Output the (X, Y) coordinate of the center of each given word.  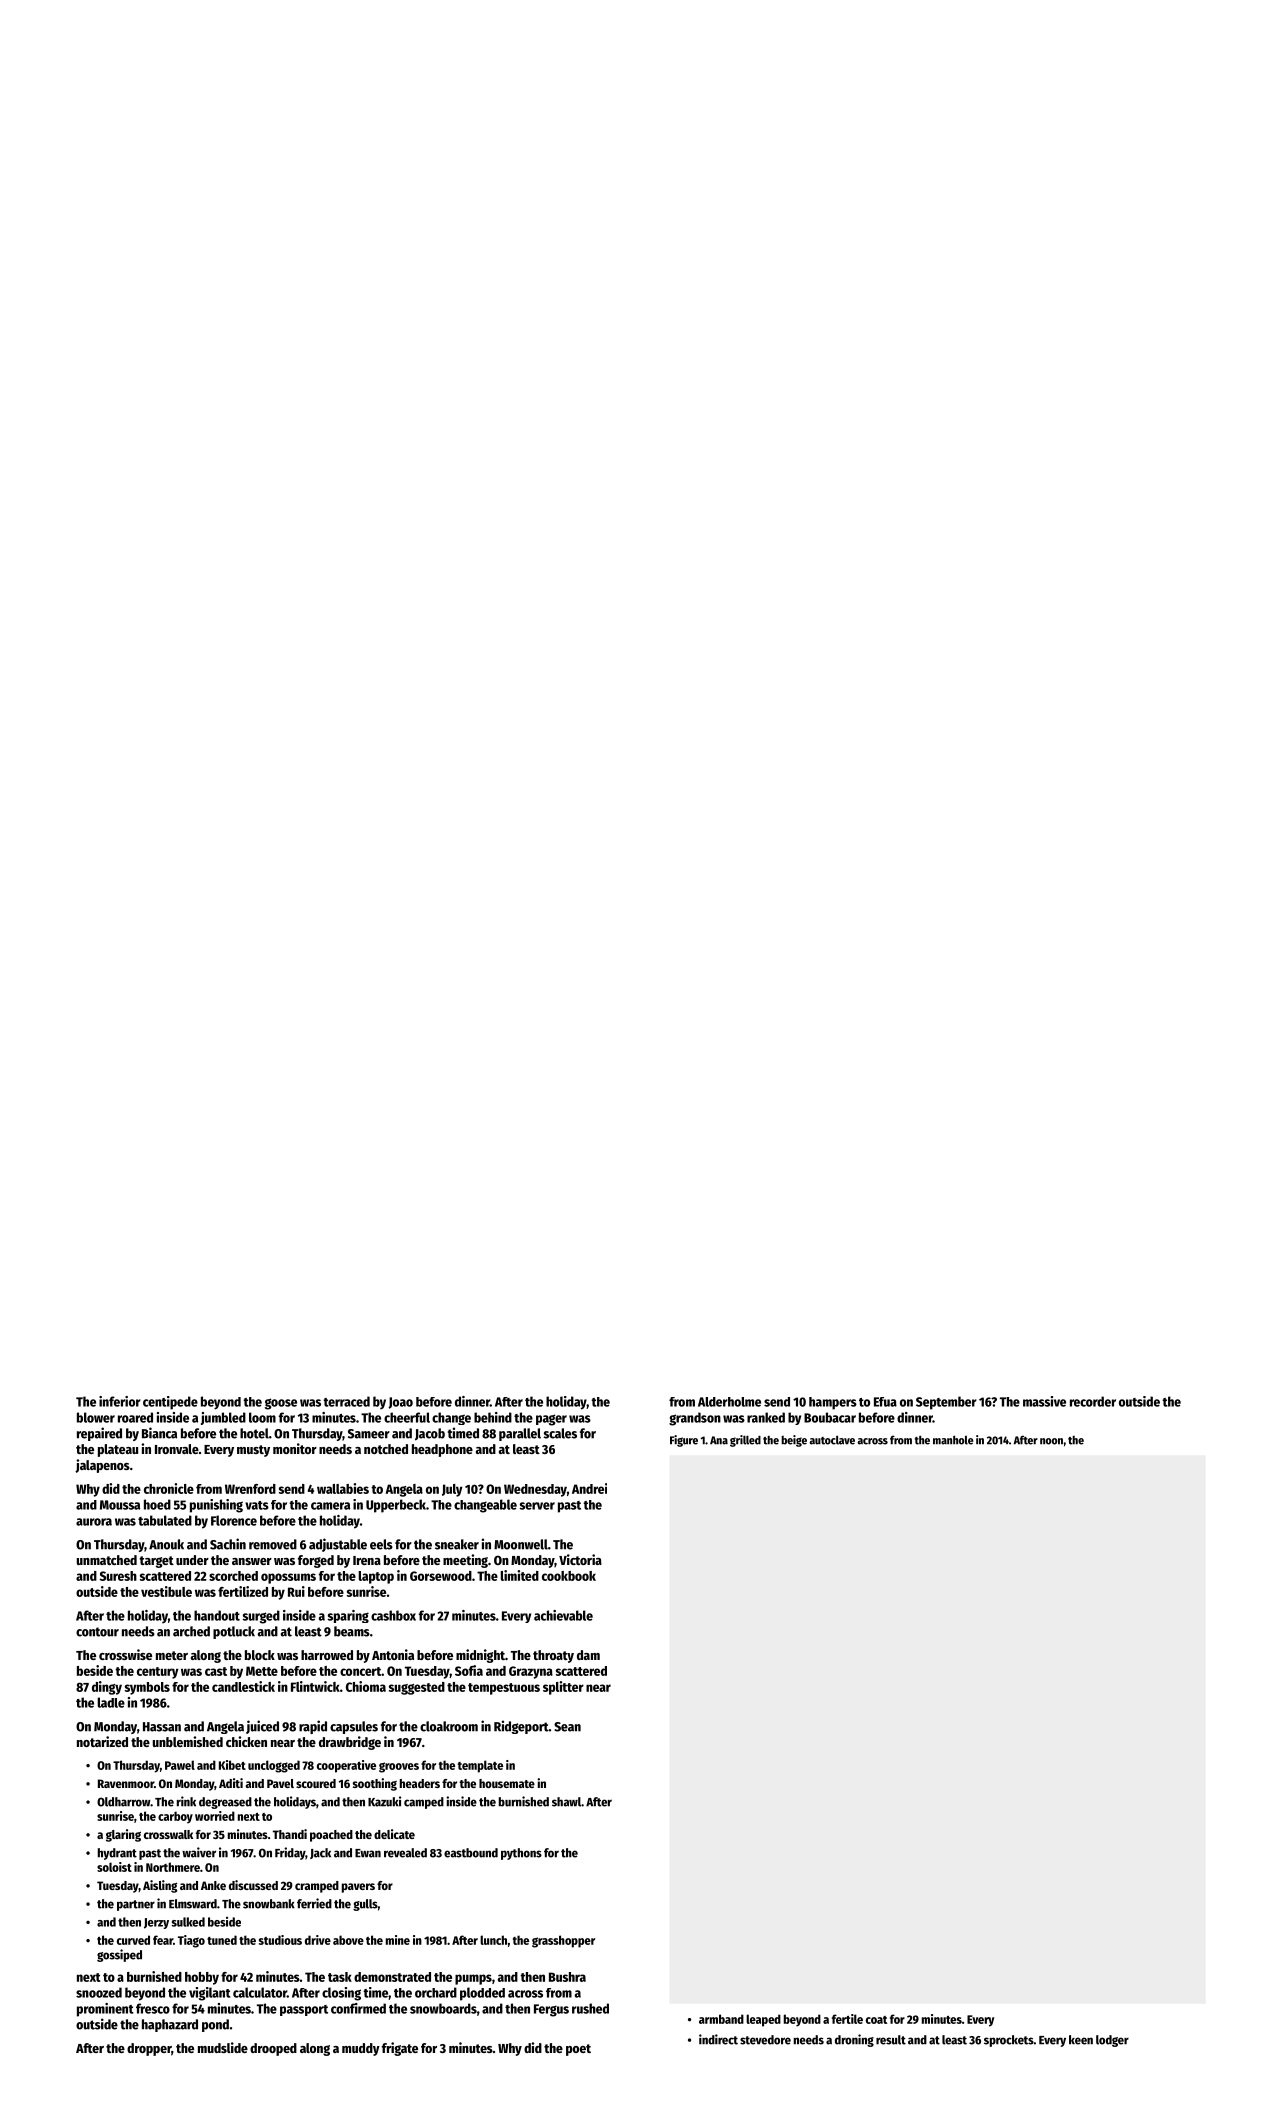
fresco (153, 2008)
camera (330, 1506)
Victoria (580, 1559)
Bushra (567, 1977)
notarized (102, 1741)
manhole (953, 1440)
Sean (567, 1727)
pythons (521, 1854)
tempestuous (504, 1689)
